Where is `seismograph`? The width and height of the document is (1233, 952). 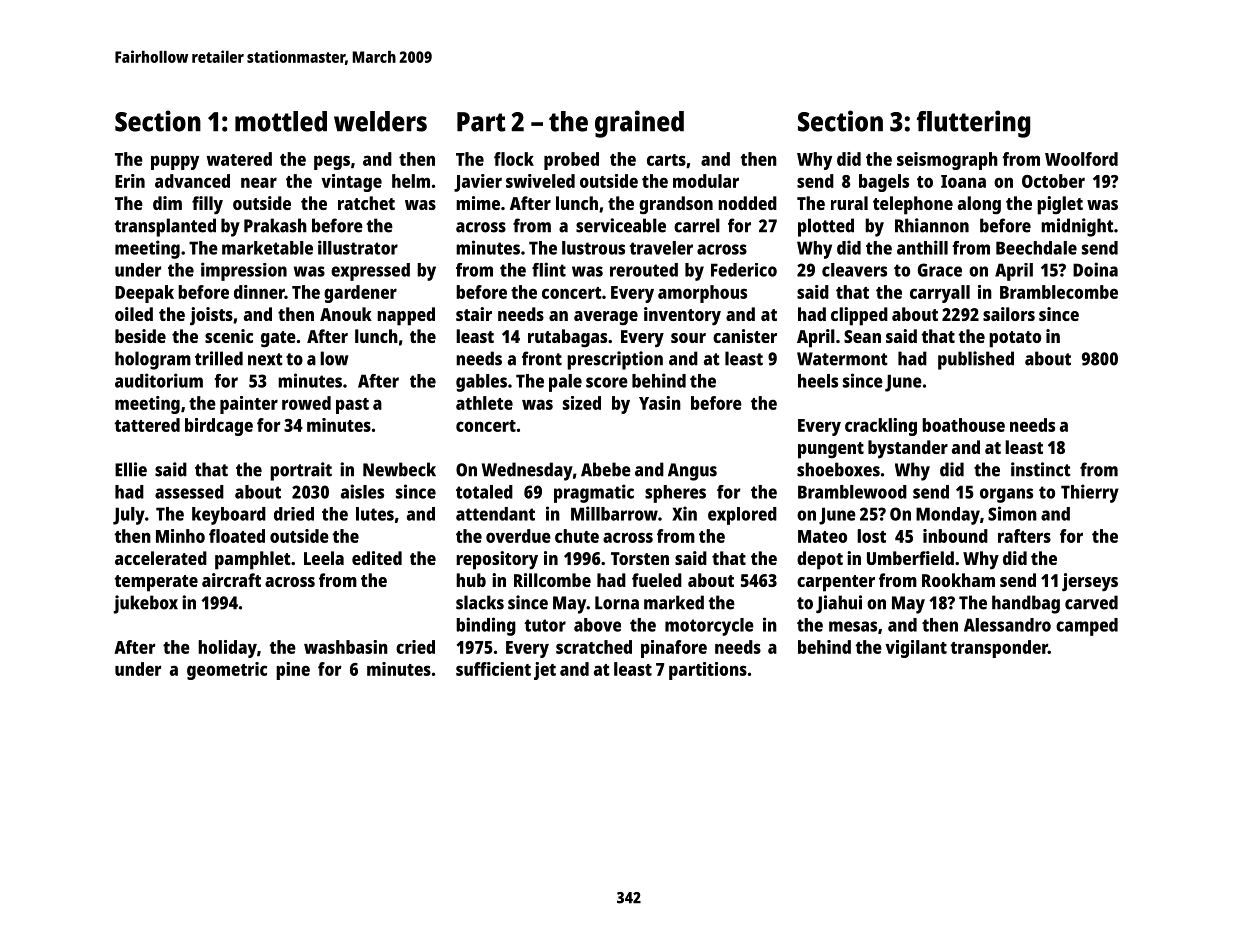 seismograph is located at coordinates (947, 161).
